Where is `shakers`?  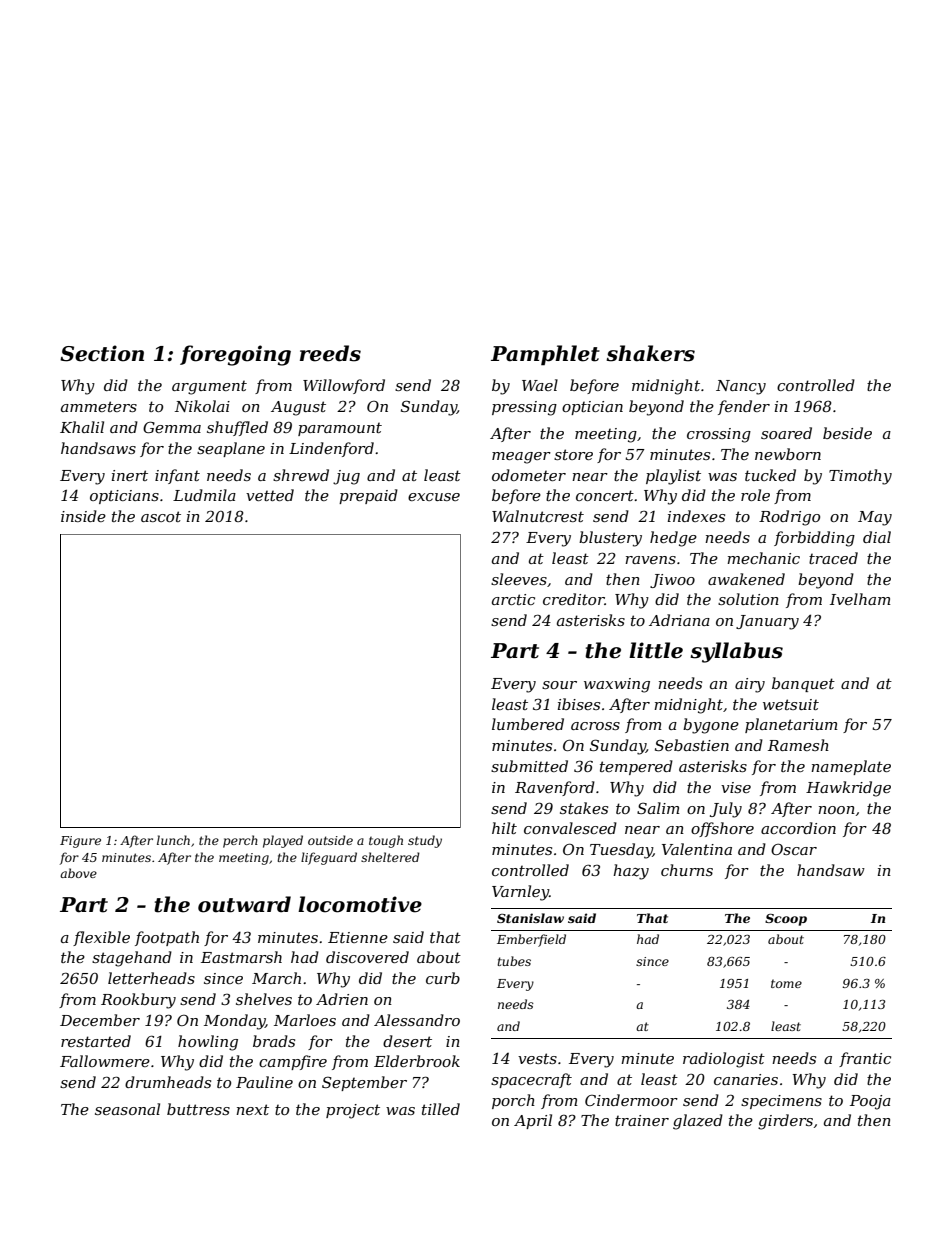
shakers is located at coordinates (650, 353).
